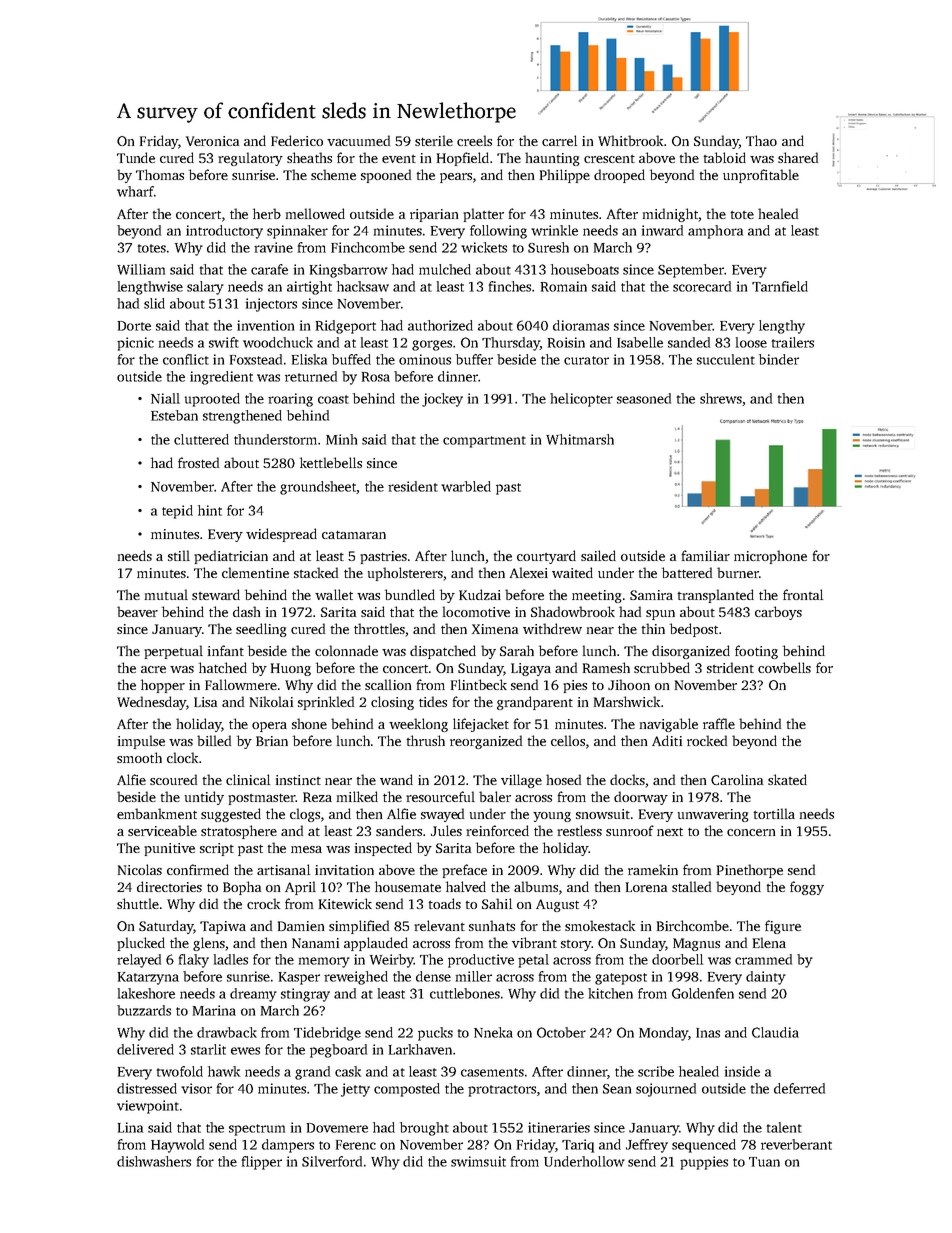 The image size is (952, 1233). What do you see at coordinates (144, 1010) in the screenshot?
I see `buzzards` at bounding box center [144, 1010].
